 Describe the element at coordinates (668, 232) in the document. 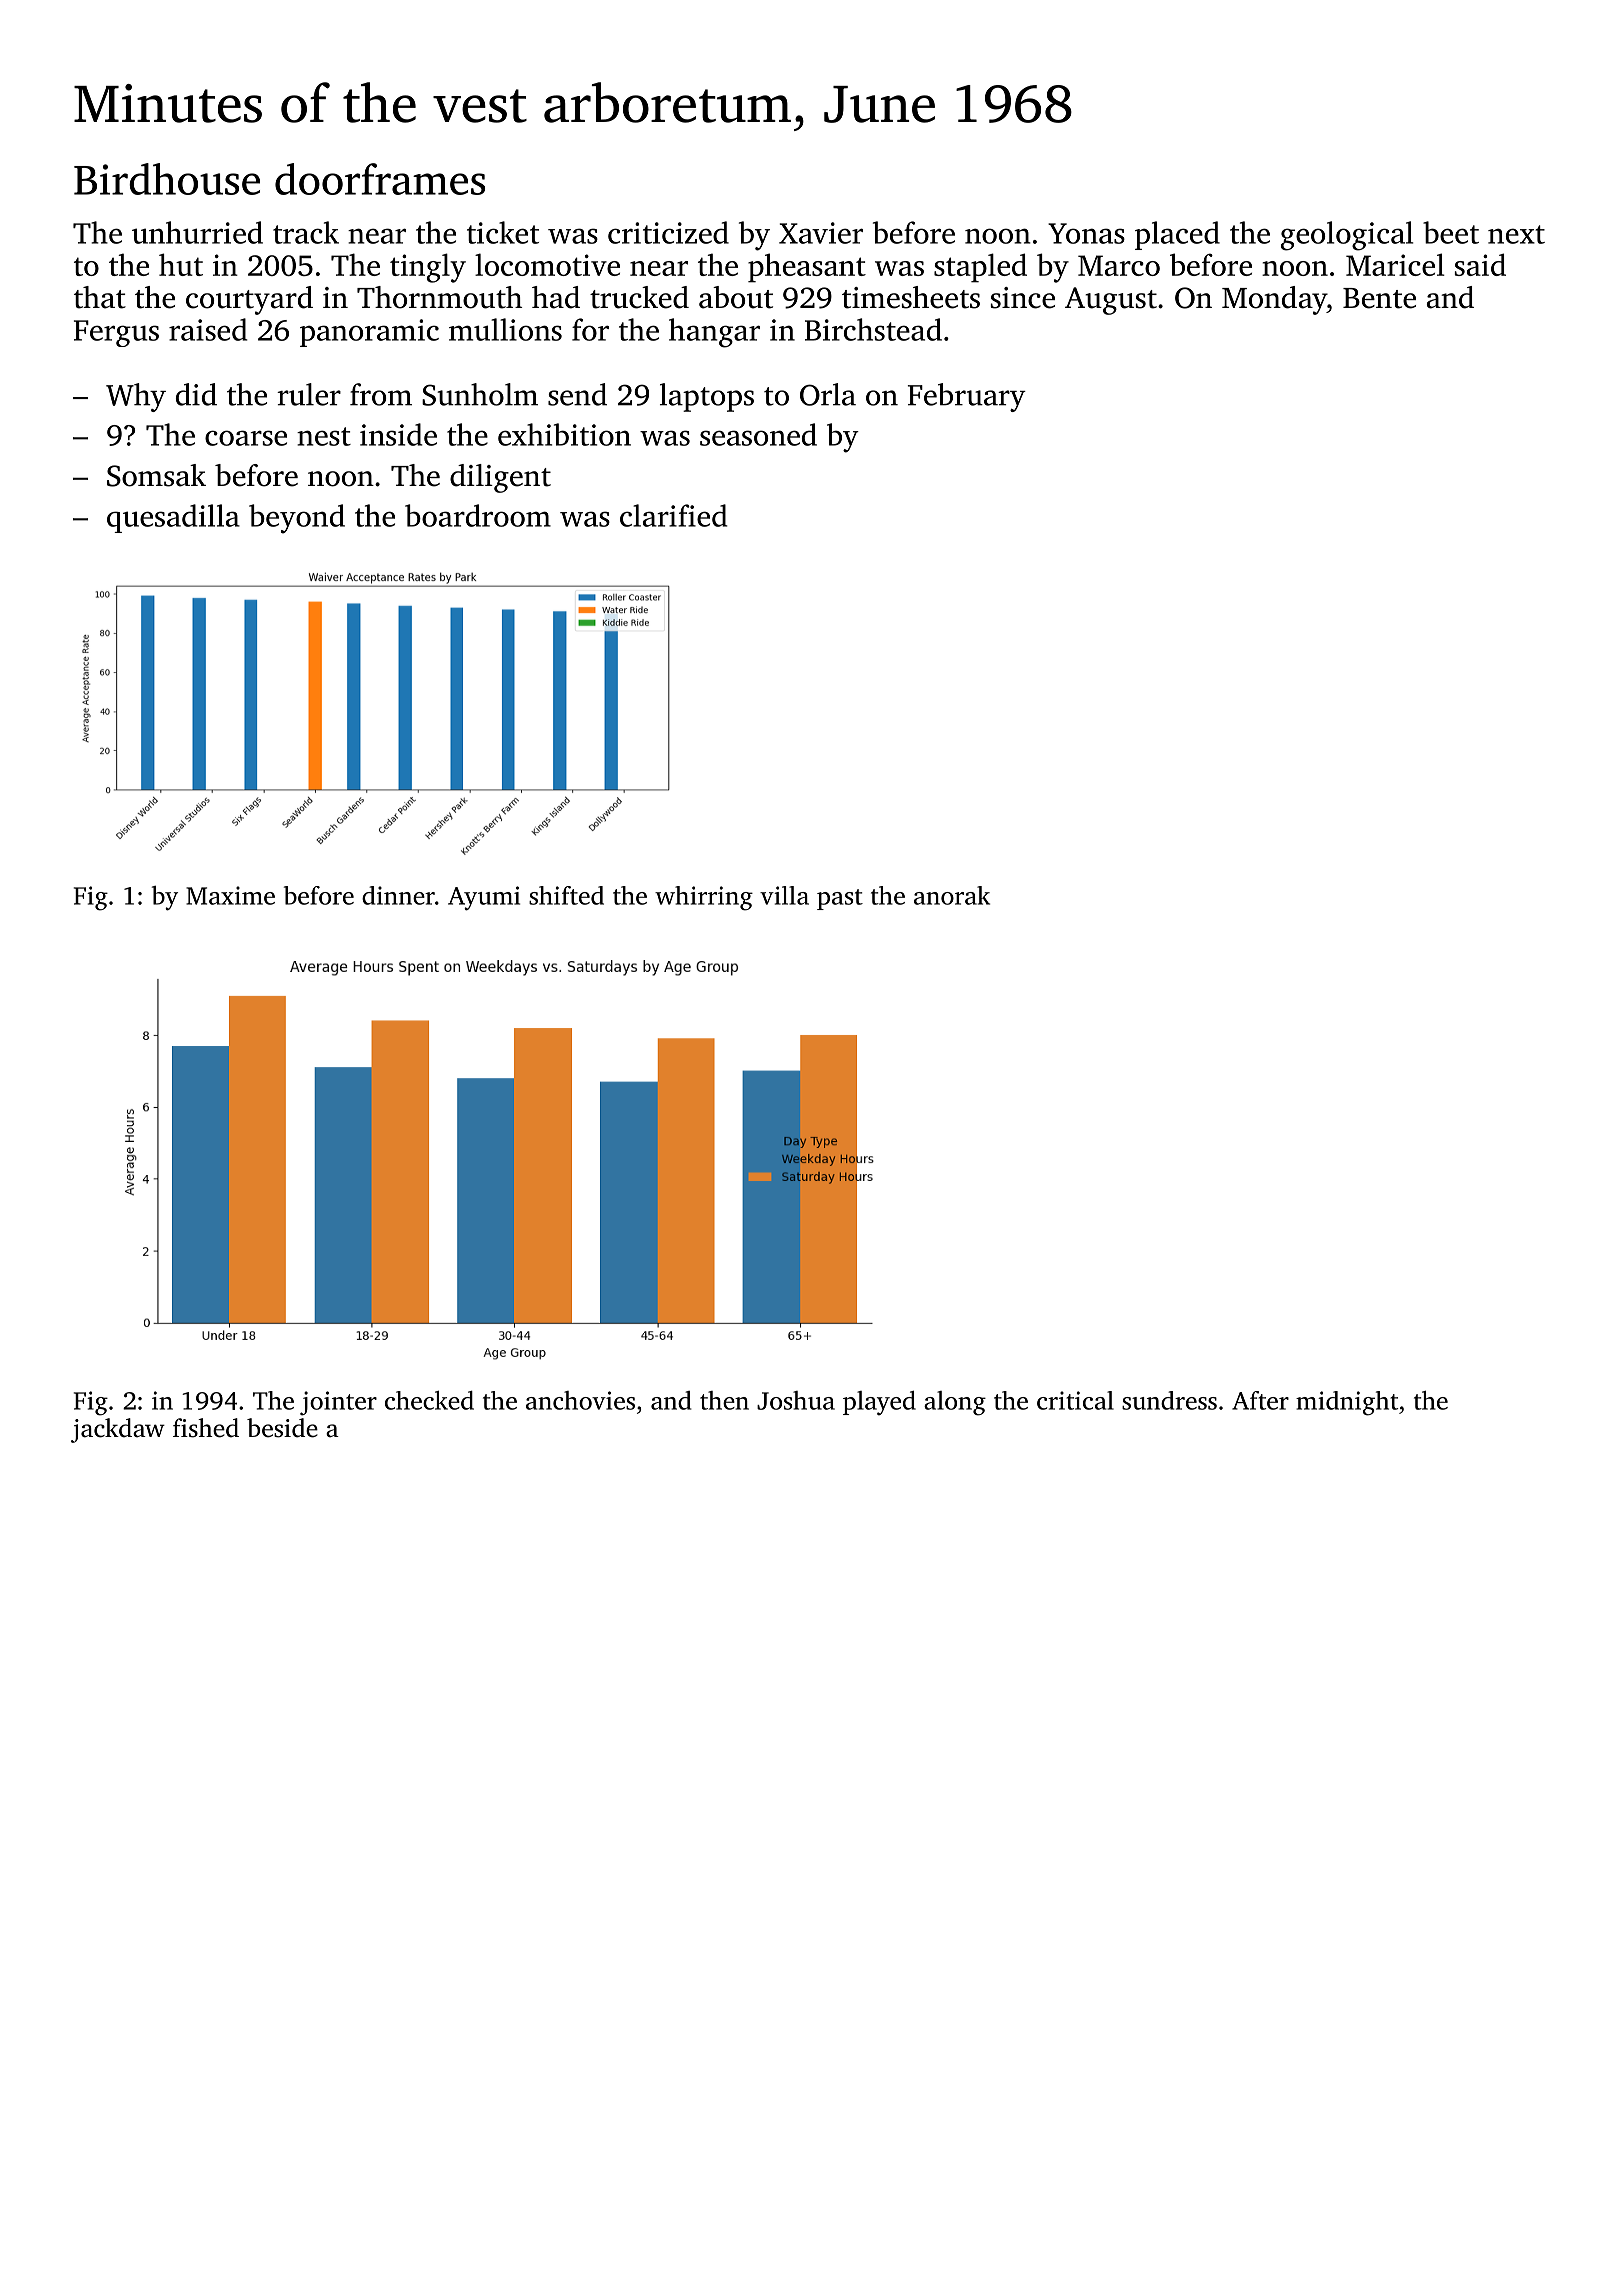

I see `criticized` at that location.
